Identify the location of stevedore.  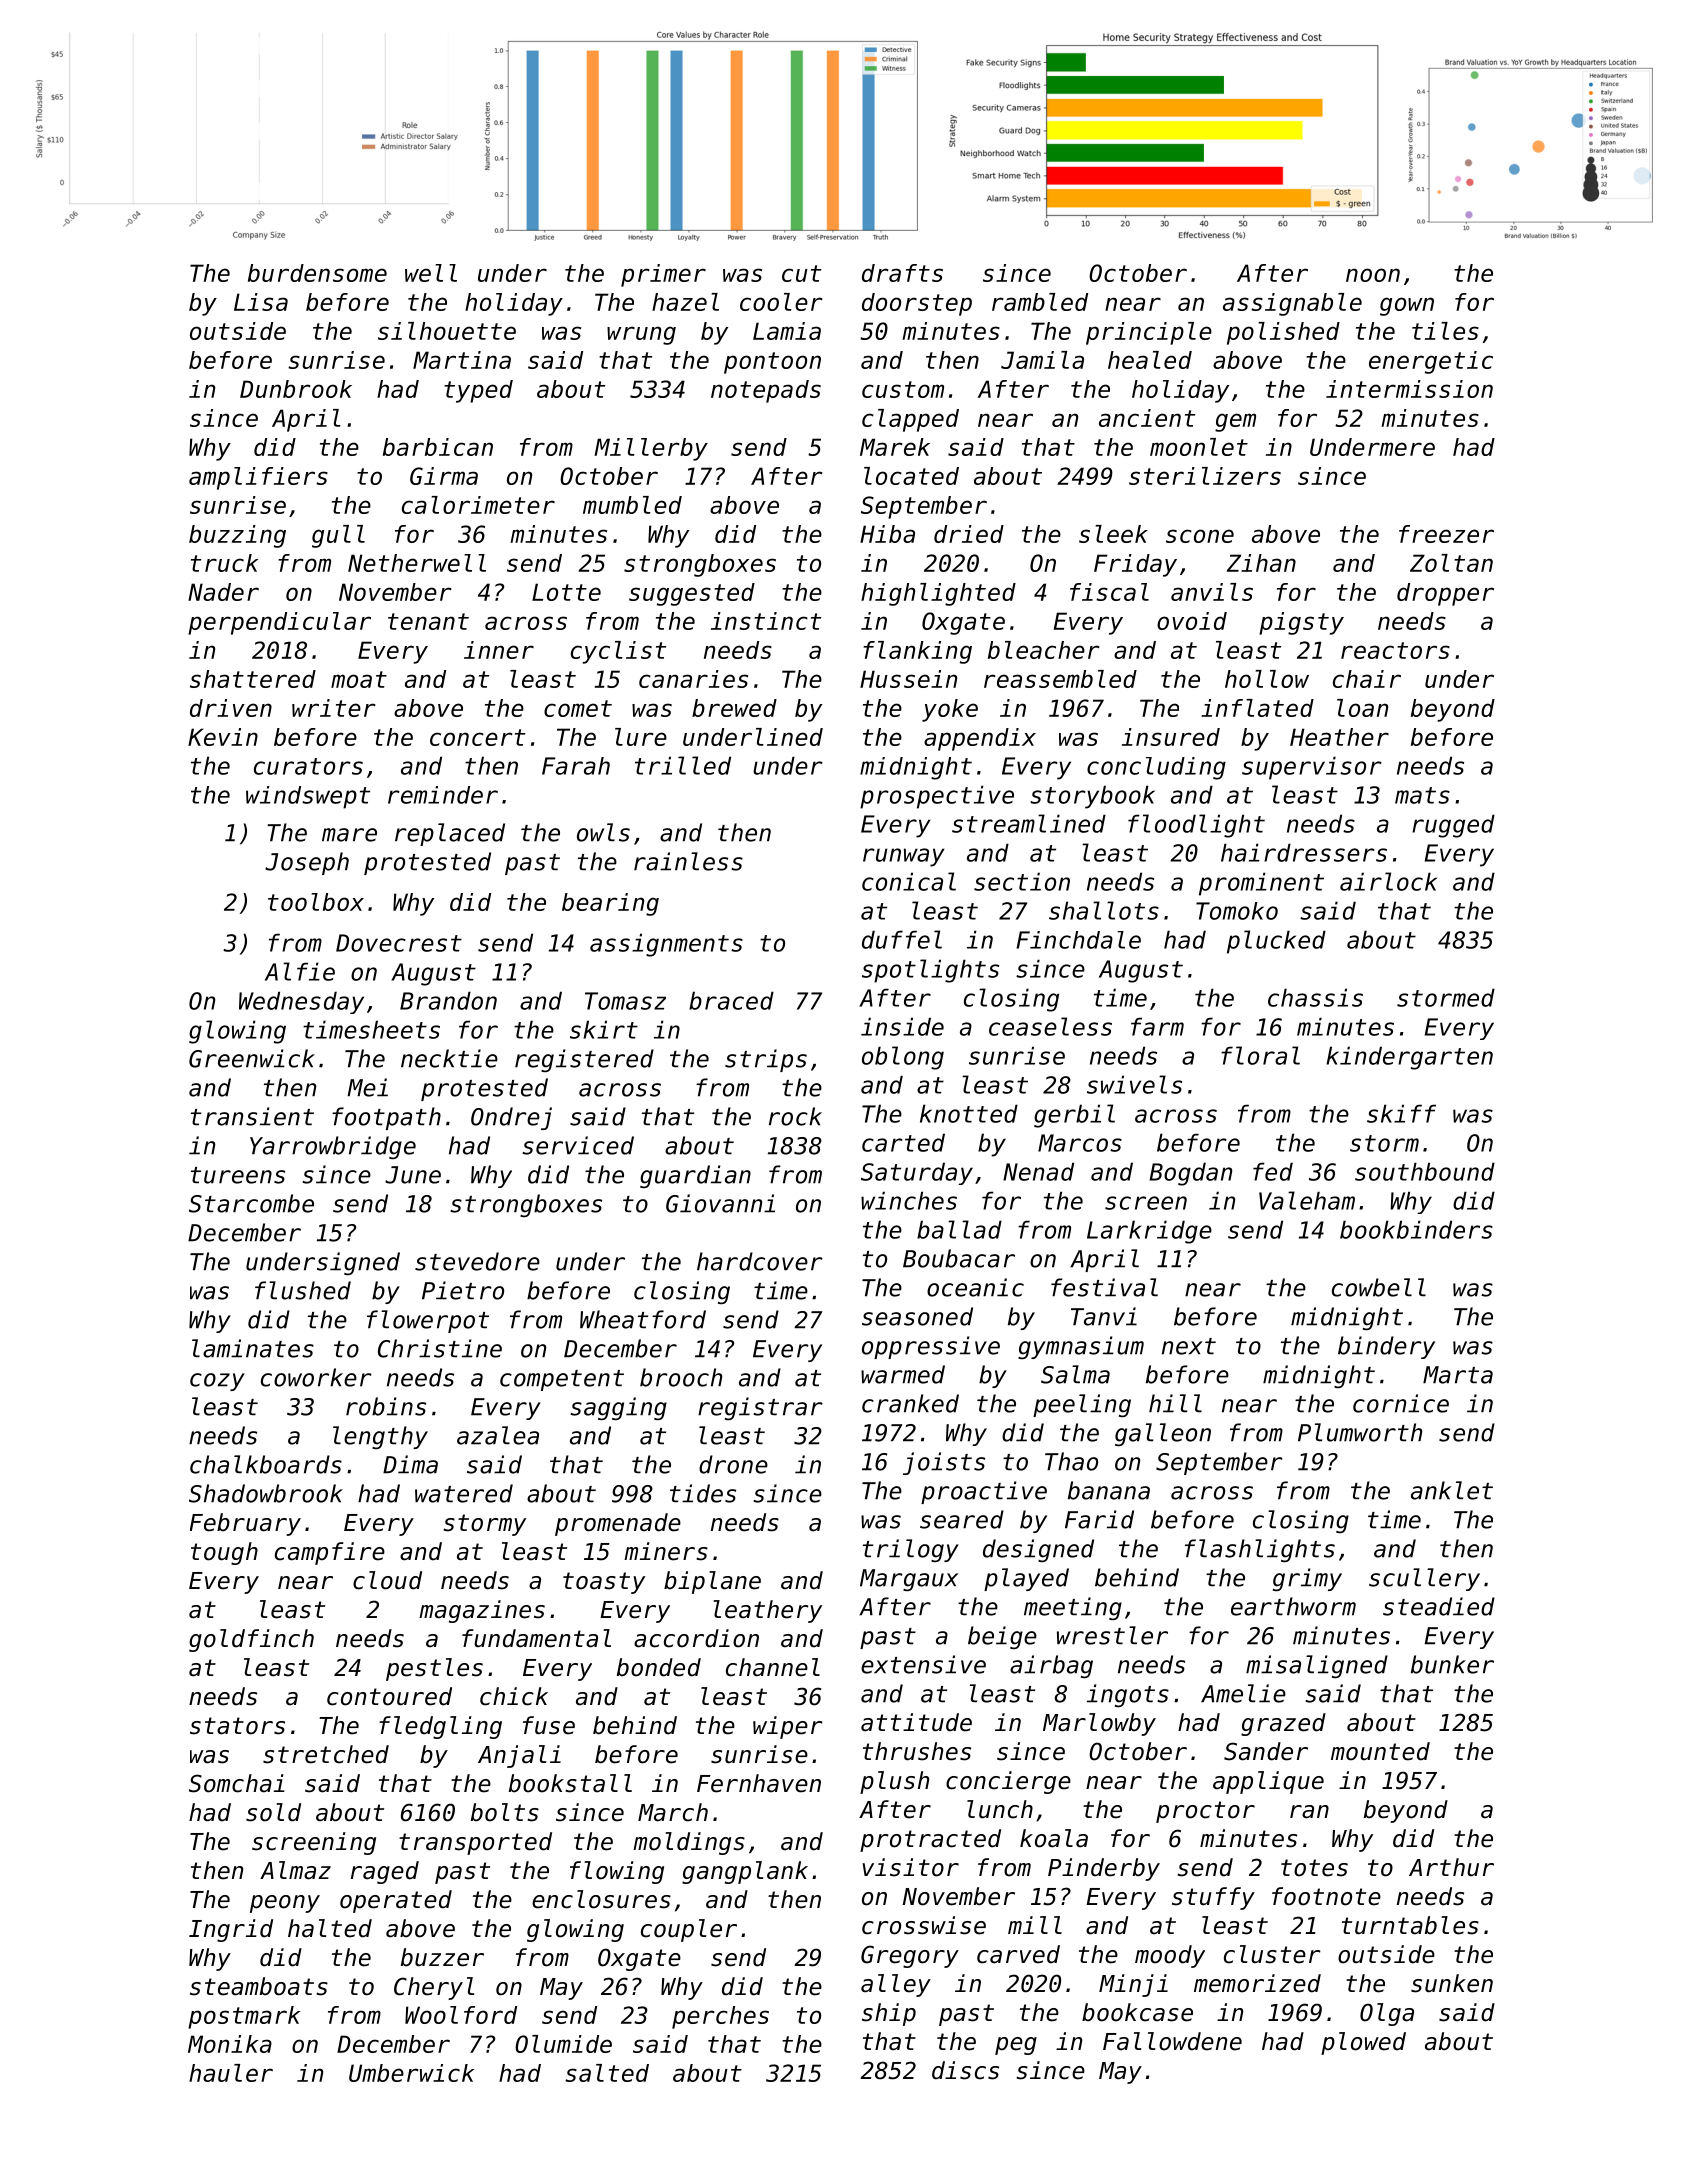
(477, 1261).
